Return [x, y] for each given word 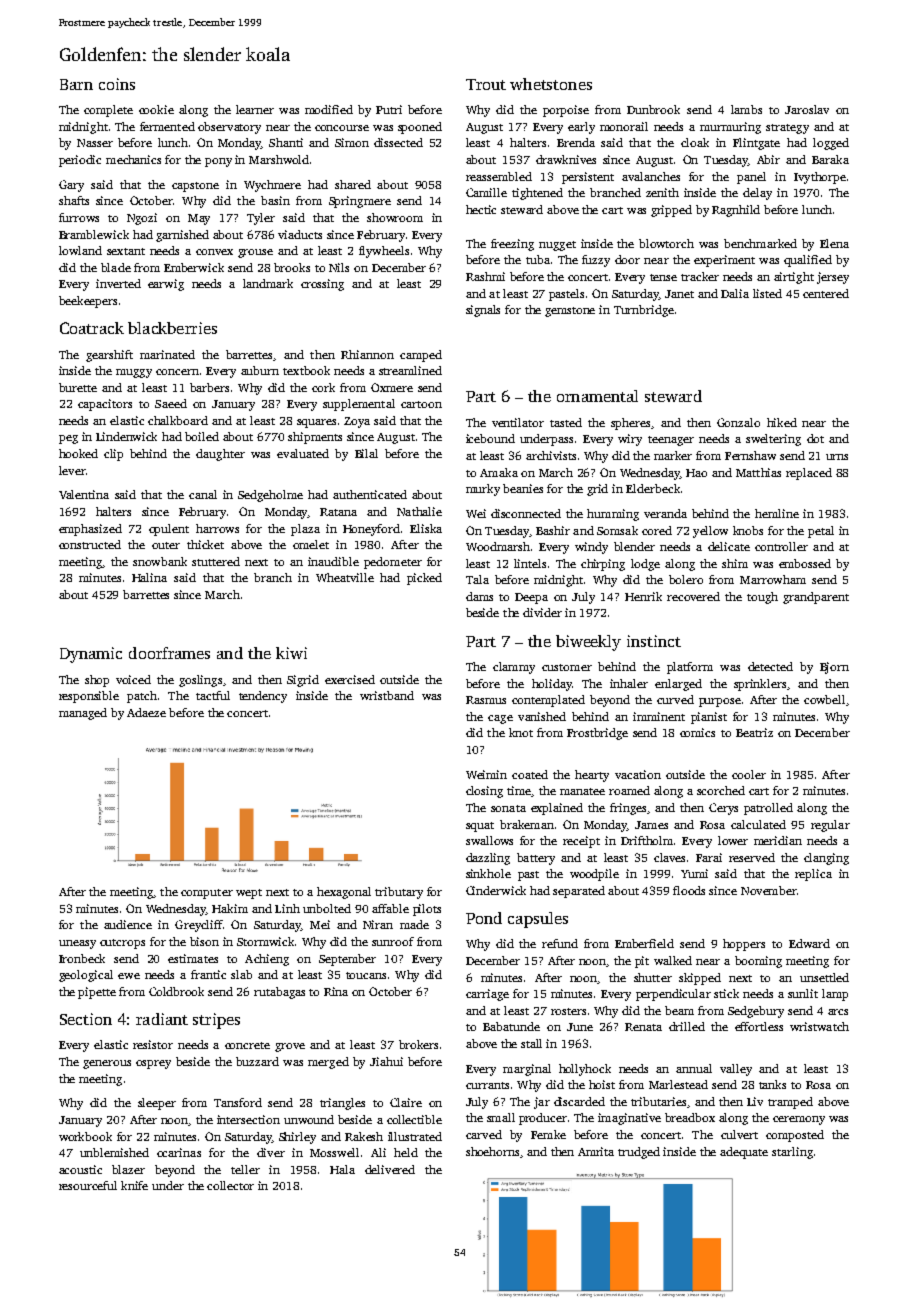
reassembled [499, 176]
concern [177, 372]
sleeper [157, 1104]
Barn [76, 84]
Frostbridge [597, 734]
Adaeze [146, 712]
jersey [833, 278]
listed [767, 293]
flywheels [384, 252]
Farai [709, 857]
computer [207, 894]
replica [813, 875]
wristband [387, 695]
